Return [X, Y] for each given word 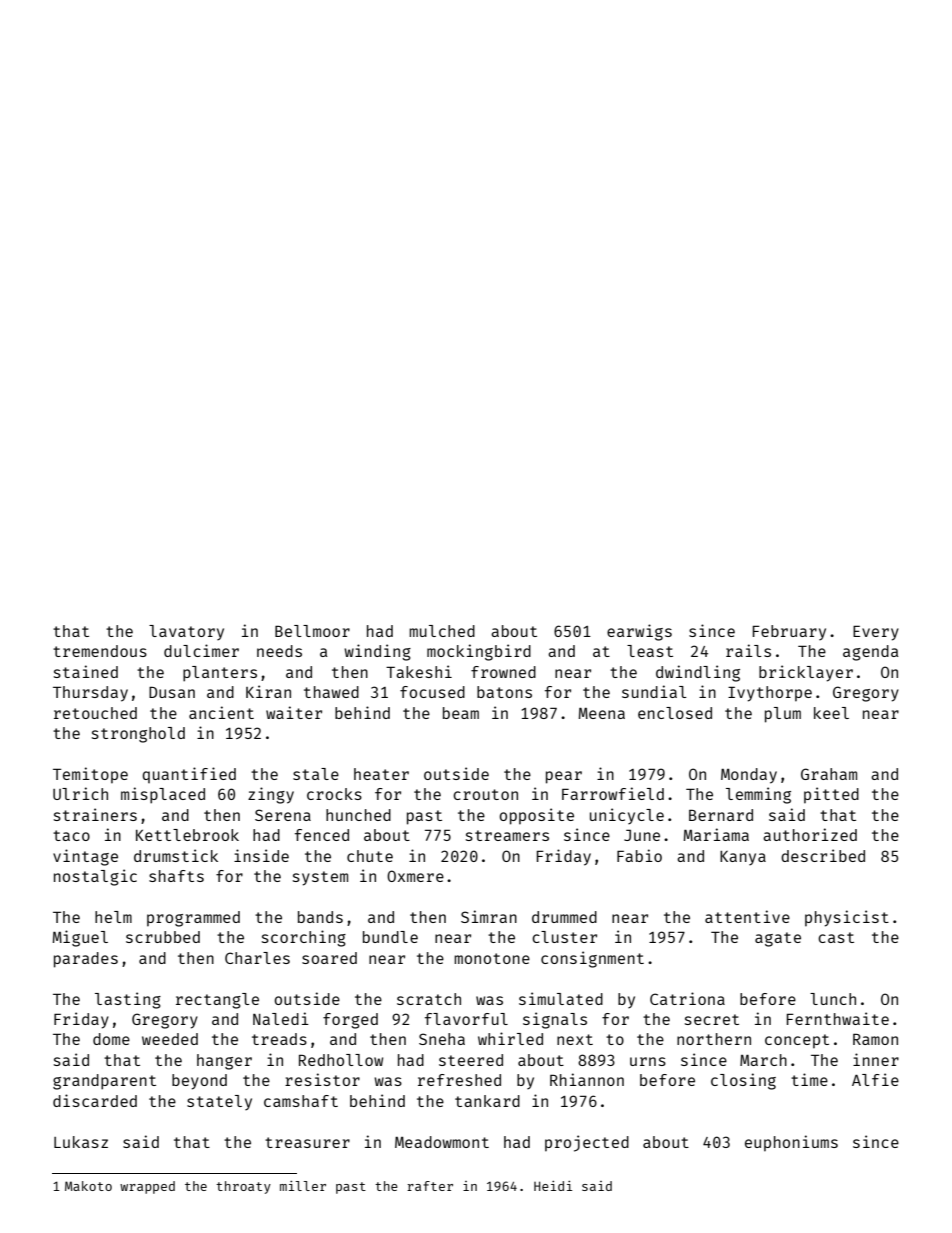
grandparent [104, 1082]
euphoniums [791, 1143]
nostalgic [95, 877]
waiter [294, 712]
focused [432, 692]
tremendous [100, 651]
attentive [747, 916]
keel [831, 713]
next [575, 1039]
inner [876, 1059]
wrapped [147, 1187]
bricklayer [806, 673]
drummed [564, 917]
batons [504, 692]
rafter [430, 1186]
